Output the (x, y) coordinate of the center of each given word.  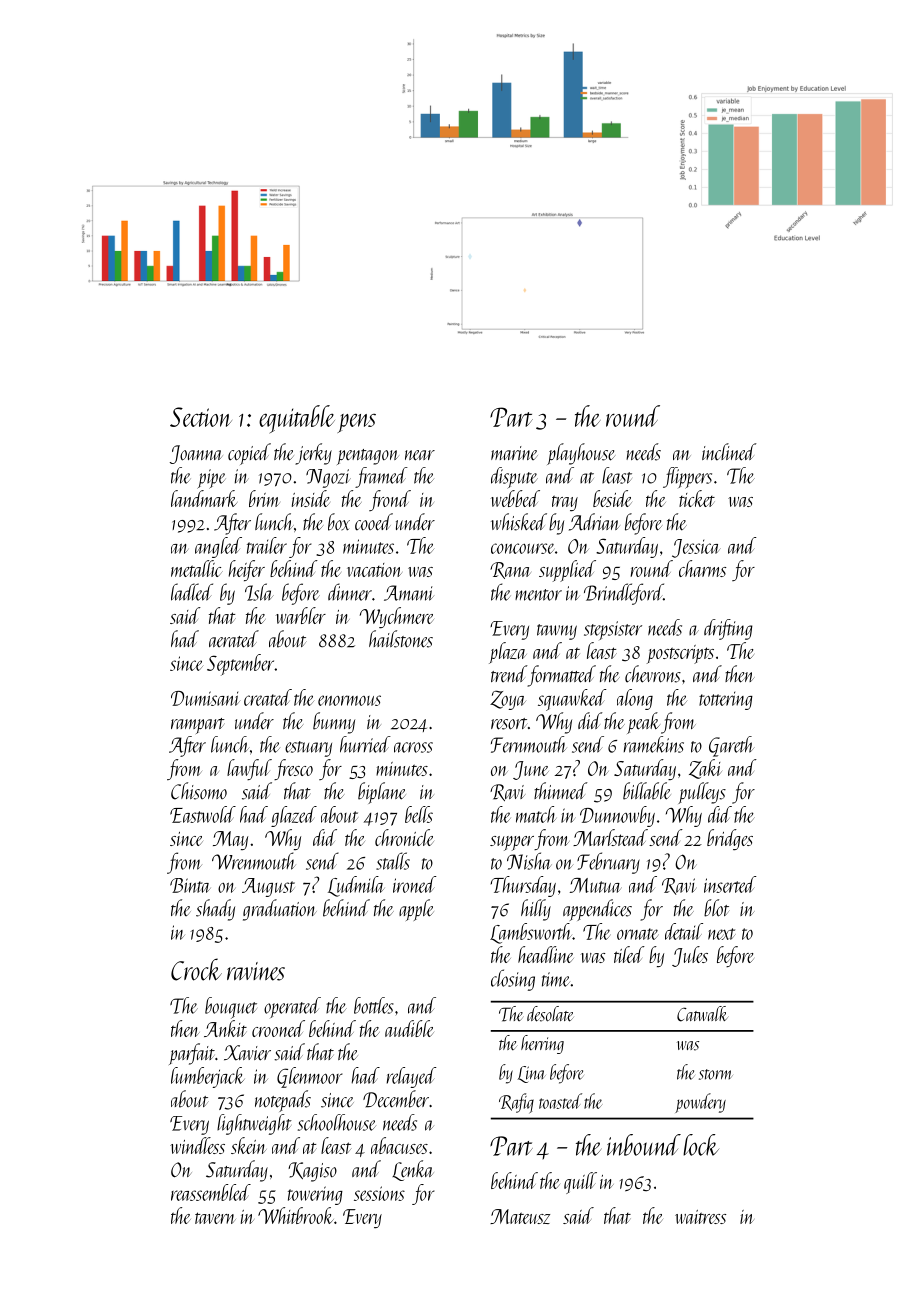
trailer (267, 545)
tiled (629, 954)
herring (542, 1044)
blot (716, 908)
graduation (280, 910)
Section (201, 417)
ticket (697, 498)
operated (292, 1007)
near (420, 455)
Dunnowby (617, 816)
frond (390, 500)
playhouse (581, 454)
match (536, 814)
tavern (215, 1218)
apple (416, 910)
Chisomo (199, 791)
